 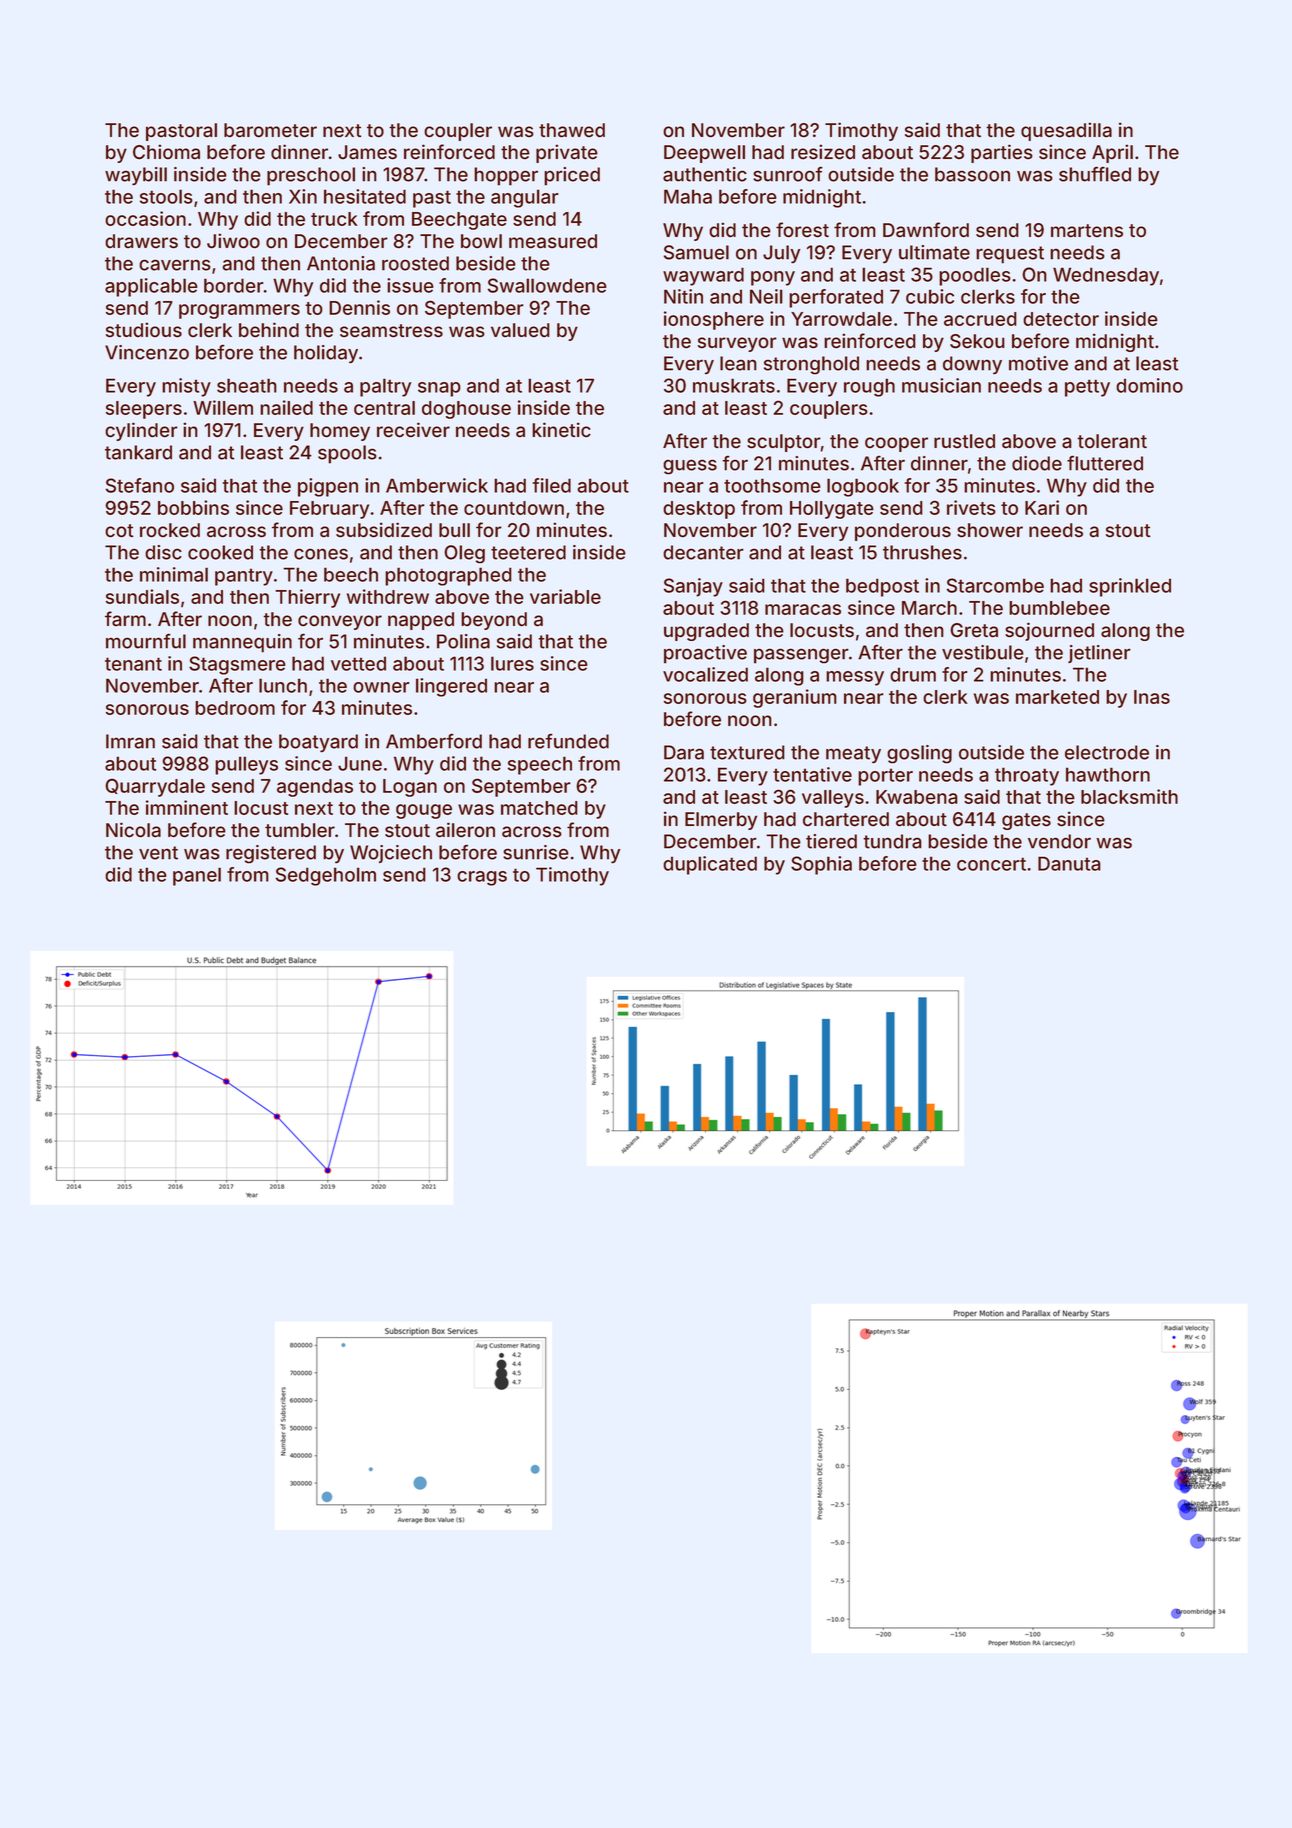 I want to click on rivets, so click(x=971, y=507).
